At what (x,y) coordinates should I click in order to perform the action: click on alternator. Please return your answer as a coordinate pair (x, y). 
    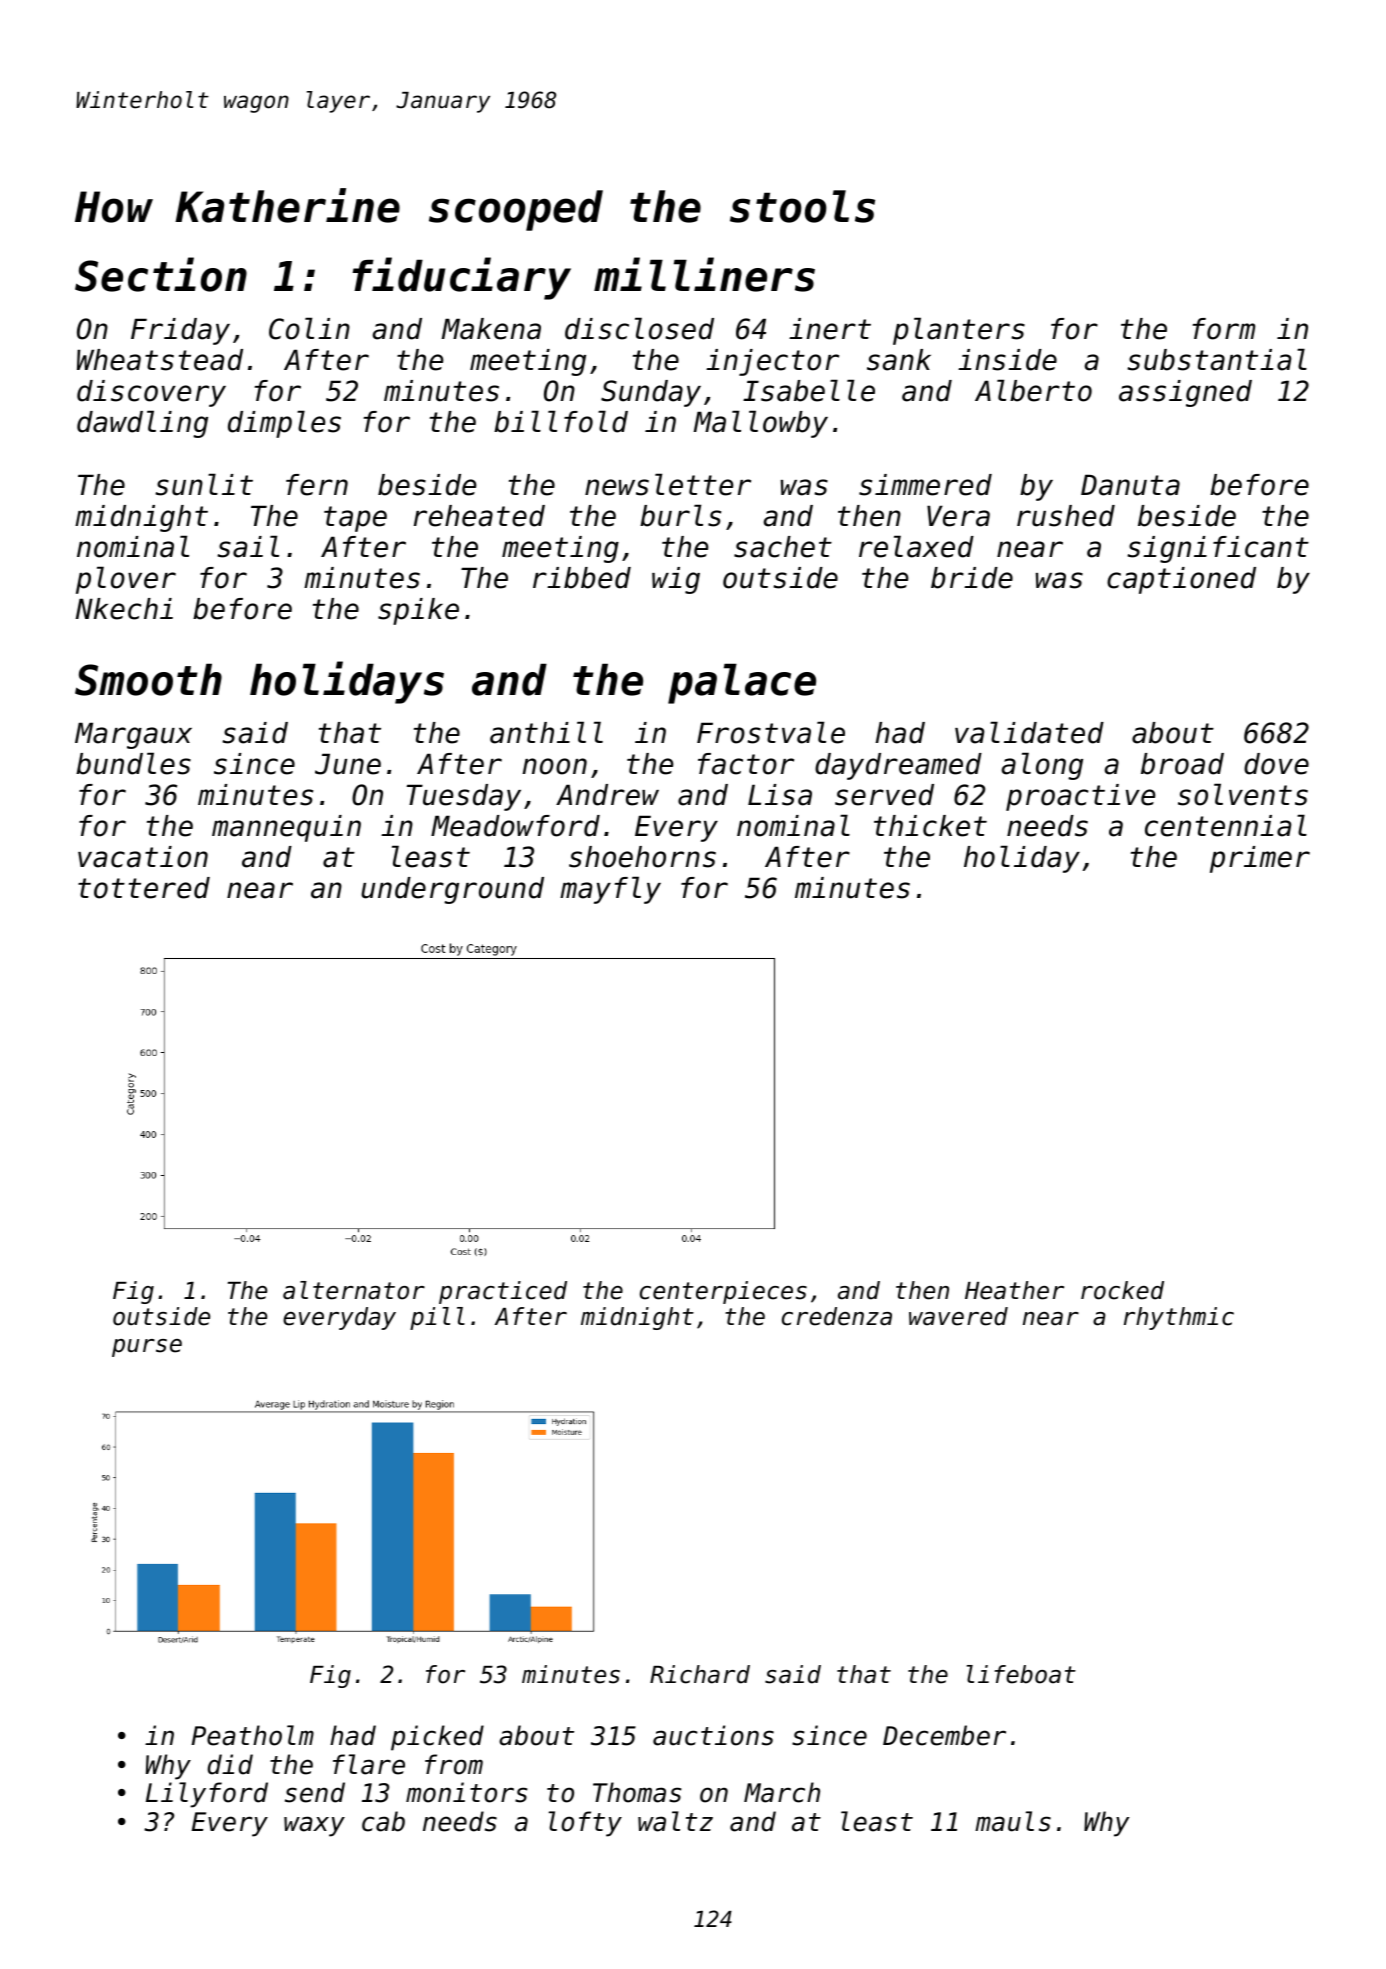
    Looking at the image, I should click on (354, 1290).
